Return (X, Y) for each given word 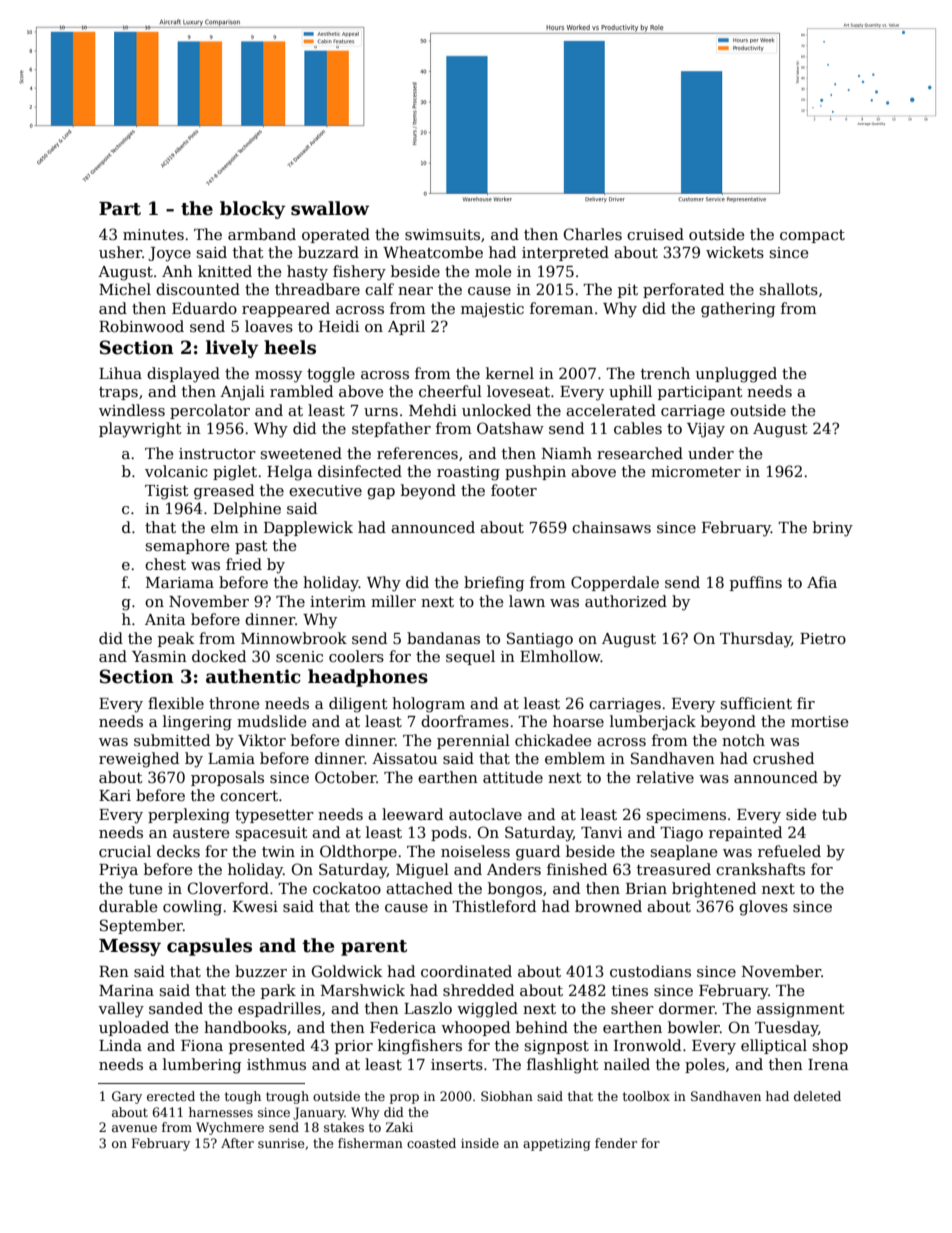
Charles (593, 234)
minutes (153, 234)
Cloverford (228, 888)
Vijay (706, 430)
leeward (412, 814)
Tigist (167, 492)
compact (812, 236)
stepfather (391, 429)
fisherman (370, 1143)
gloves (763, 908)
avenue (134, 1128)
